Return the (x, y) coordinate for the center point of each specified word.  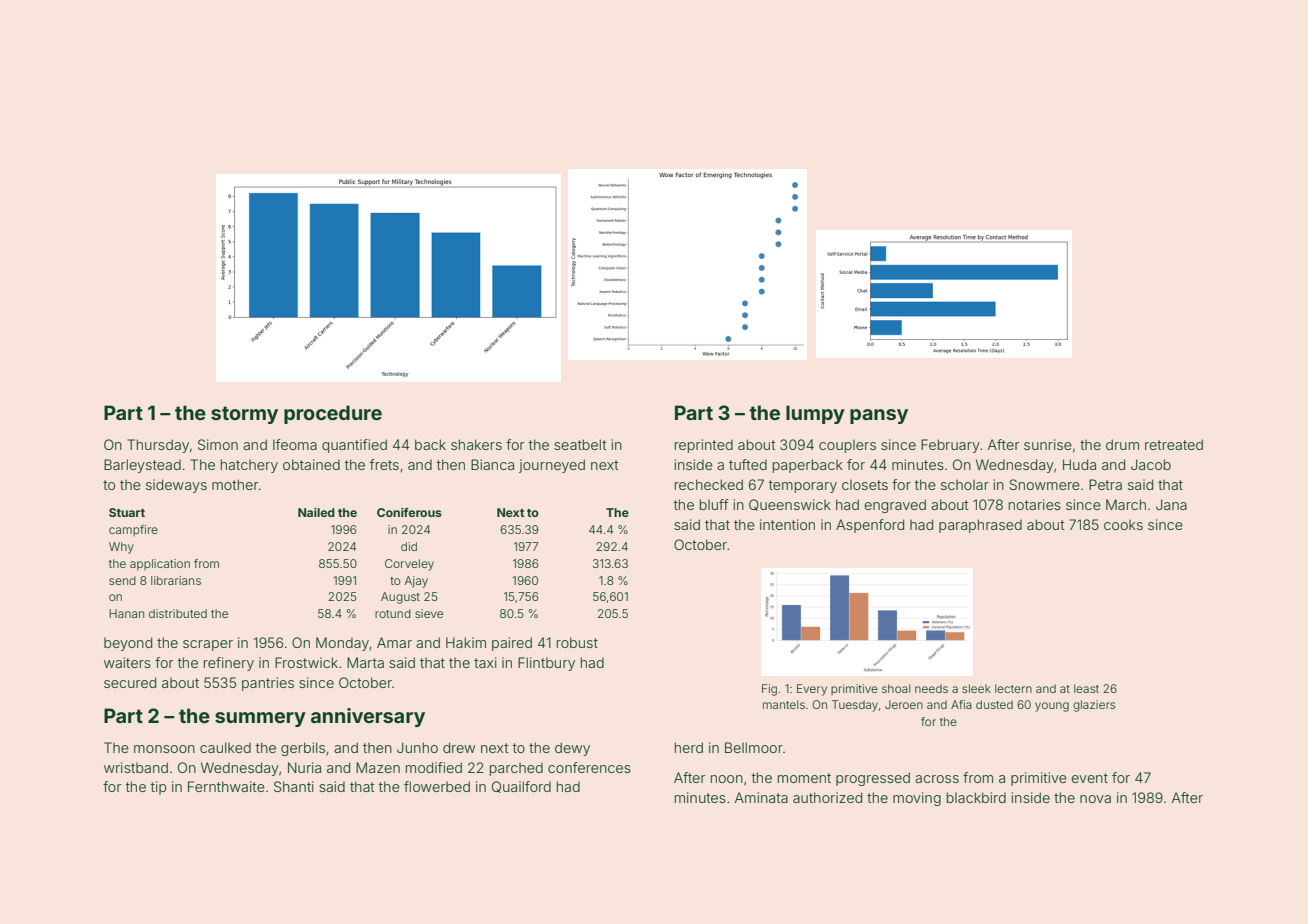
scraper (208, 645)
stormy (244, 415)
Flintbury (546, 664)
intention (787, 524)
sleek (976, 688)
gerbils (303, 749)
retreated (1174, 444)
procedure (333, 414)
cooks (1123, 524)
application (160, 565)
